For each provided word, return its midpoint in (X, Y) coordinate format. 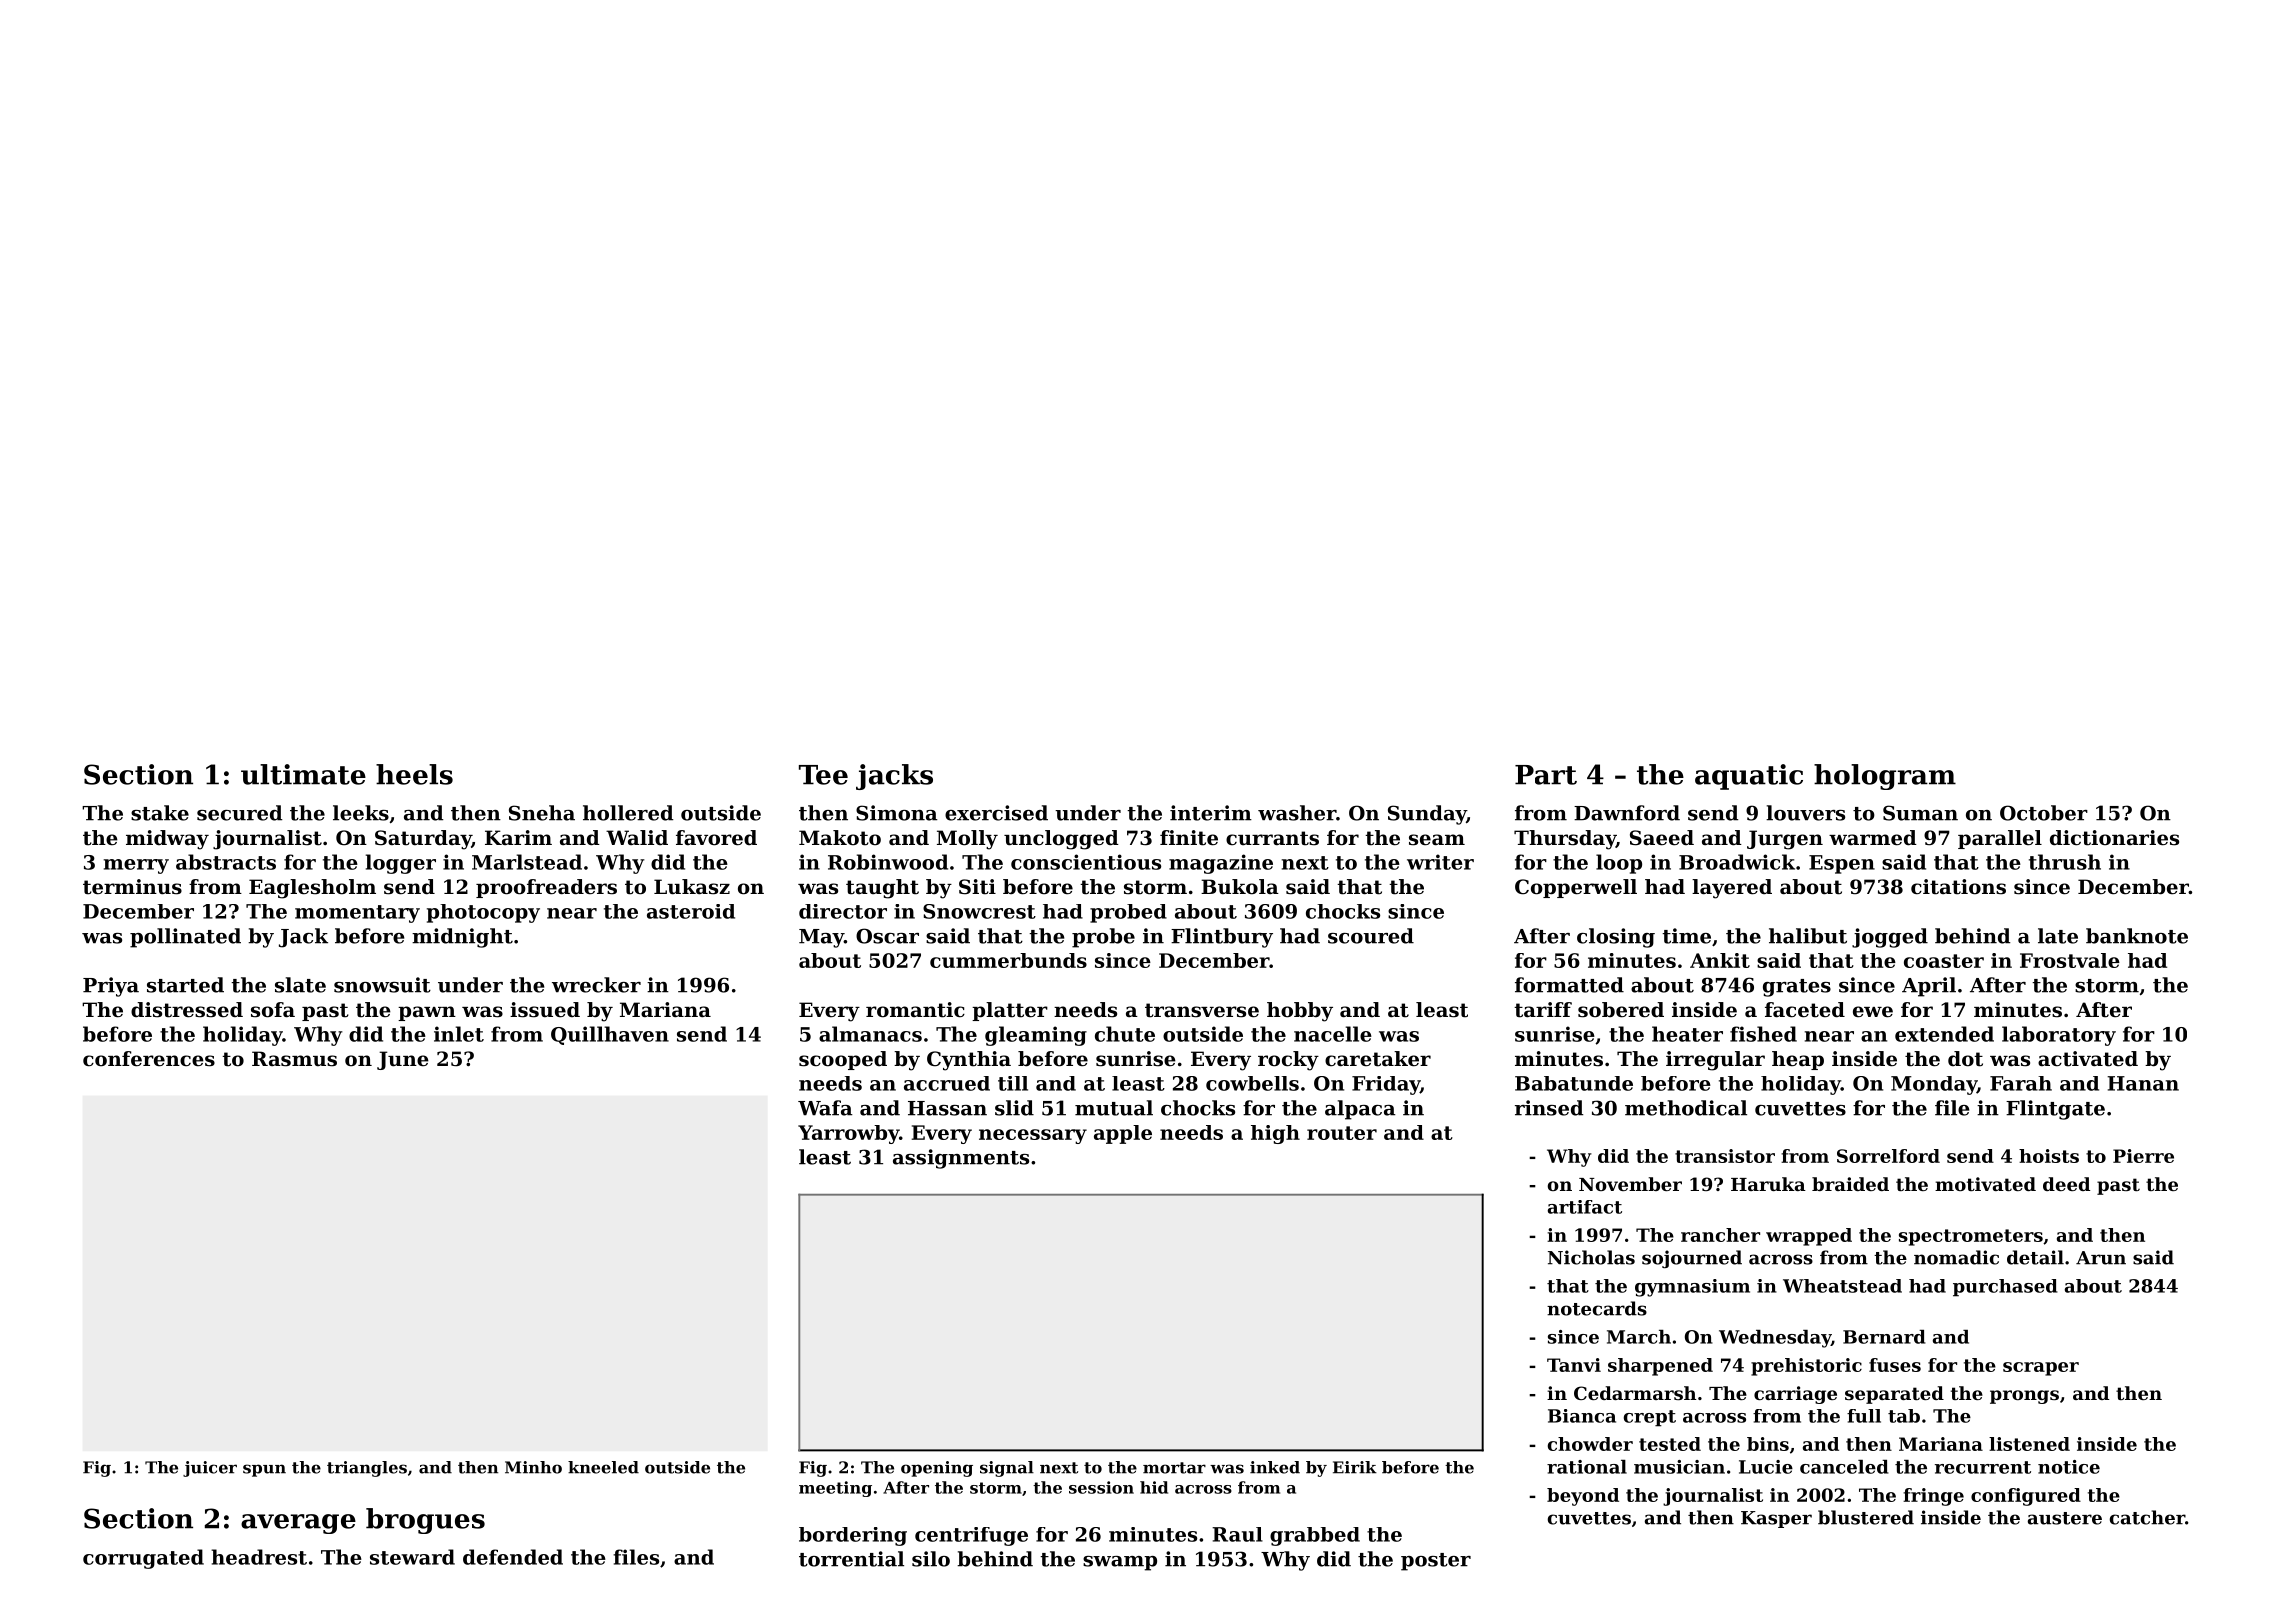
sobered (1621, 1010)
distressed (187, 1010)
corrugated (143, 1559)
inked (1275, 1467)
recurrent (1983, 1467)
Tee (823, 775)
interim (1211, 813)
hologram (1885, 777)
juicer (210, 1469)
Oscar (887, 936)
